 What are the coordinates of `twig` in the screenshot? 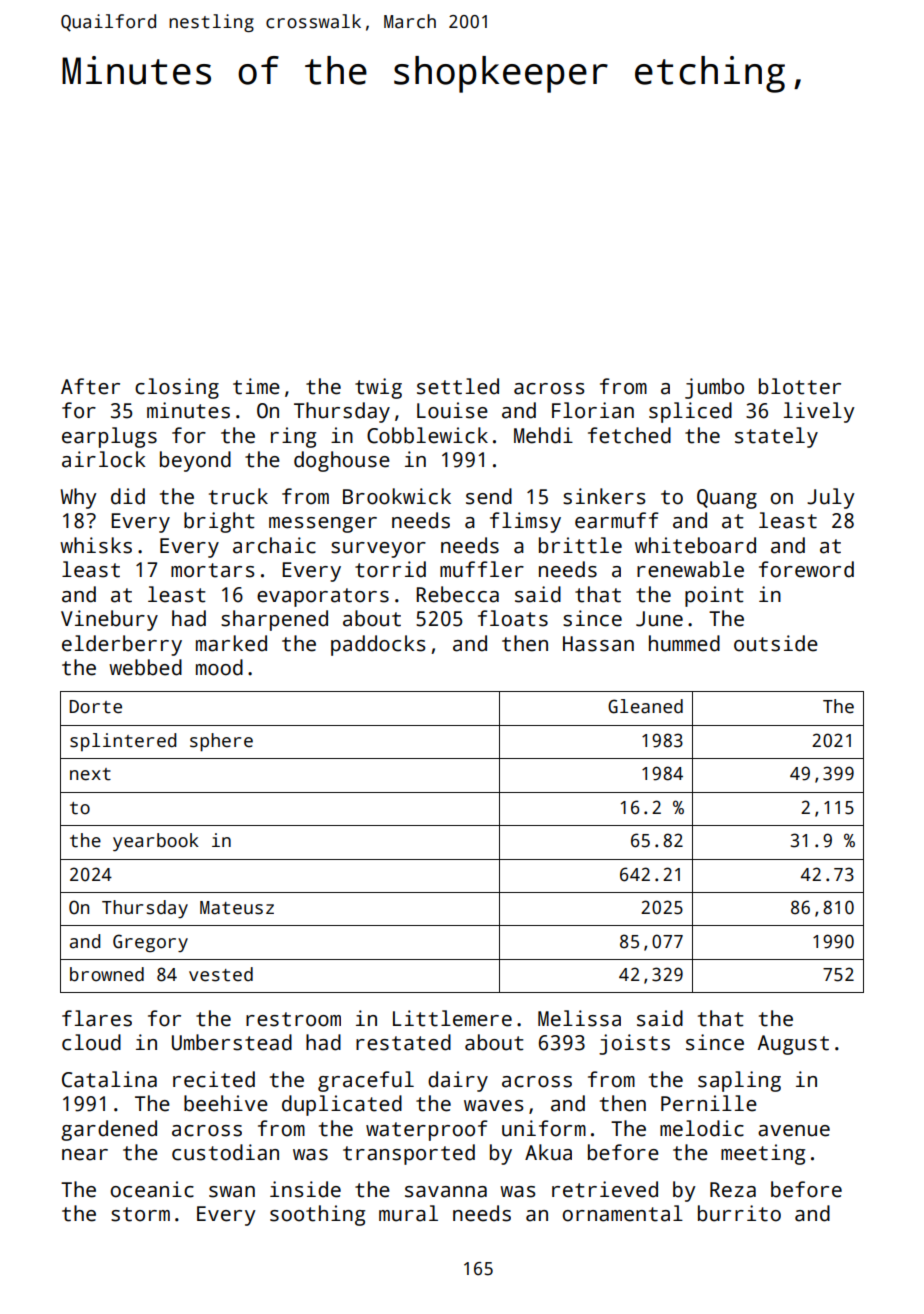 It's located at (378, 388).
